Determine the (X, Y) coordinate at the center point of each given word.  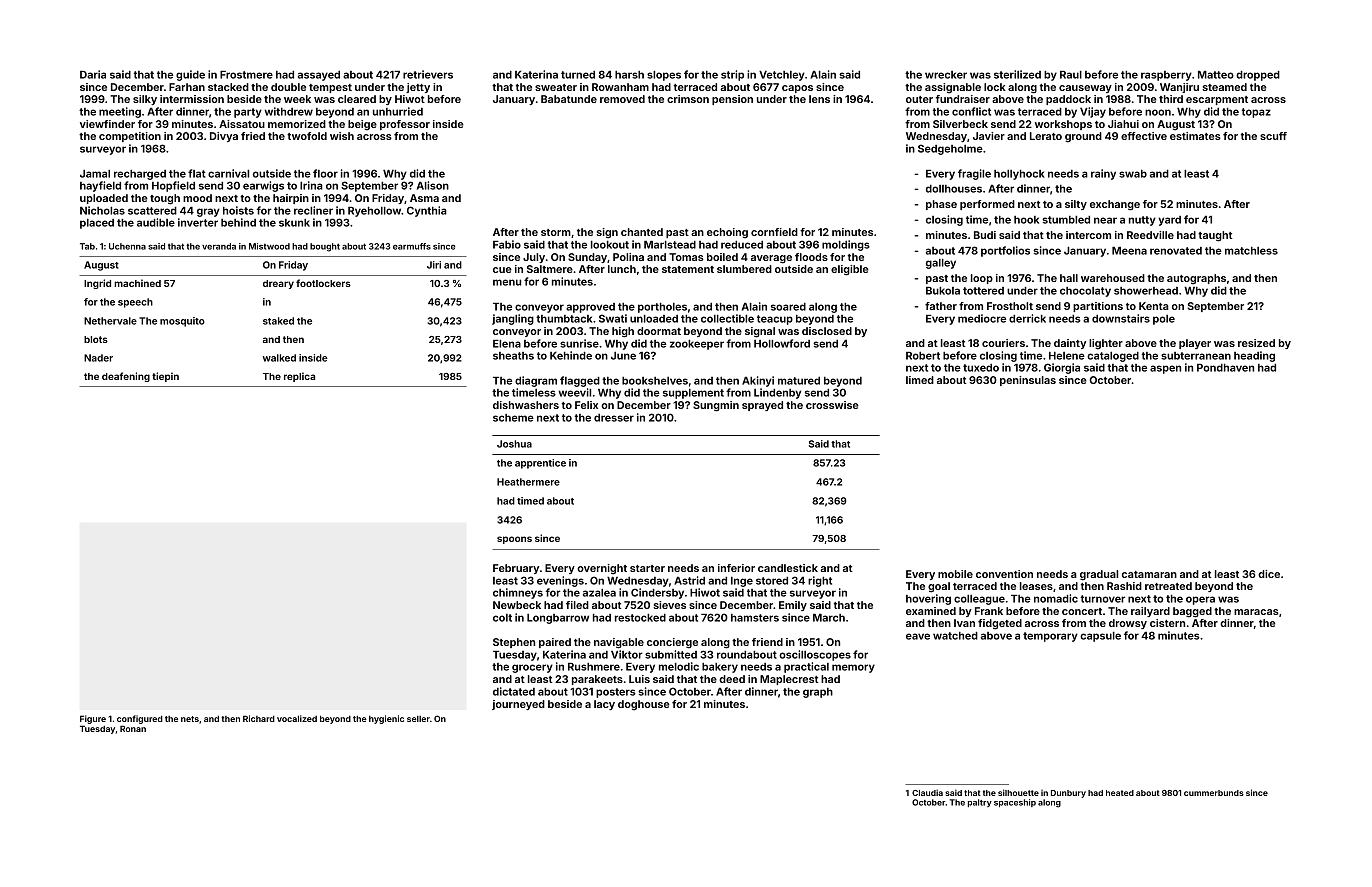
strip (732, 75)
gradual (1099, 575)
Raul (1071, 75)
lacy (604, 705)
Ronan (133, 728)
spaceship (1015, 803)
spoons (514, 540)
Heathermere (528, 482)
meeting (120, 112)
